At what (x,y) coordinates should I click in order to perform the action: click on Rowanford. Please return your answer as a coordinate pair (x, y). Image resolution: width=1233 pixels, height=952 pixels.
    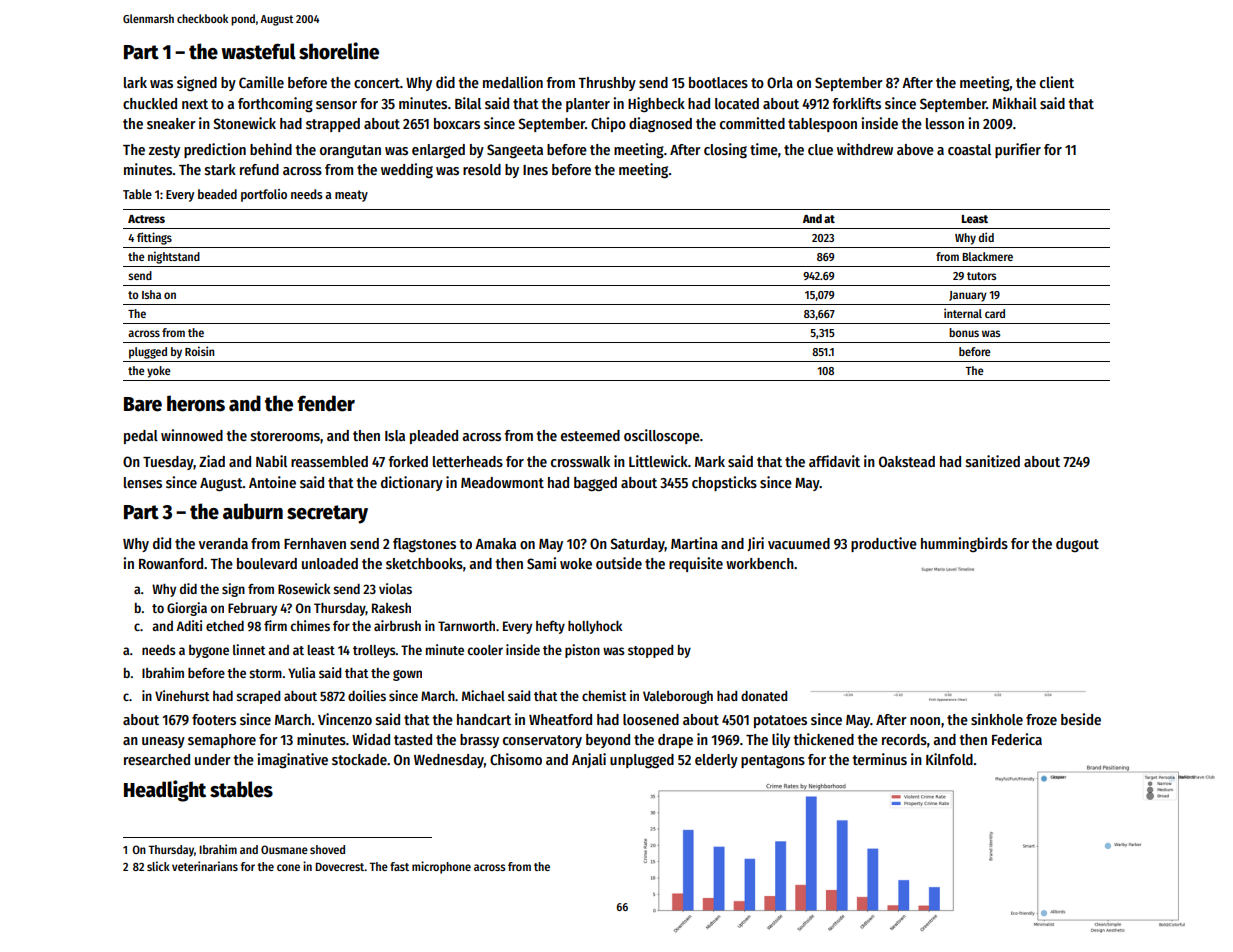
    Looking at the image, I should click on (171, 563).
